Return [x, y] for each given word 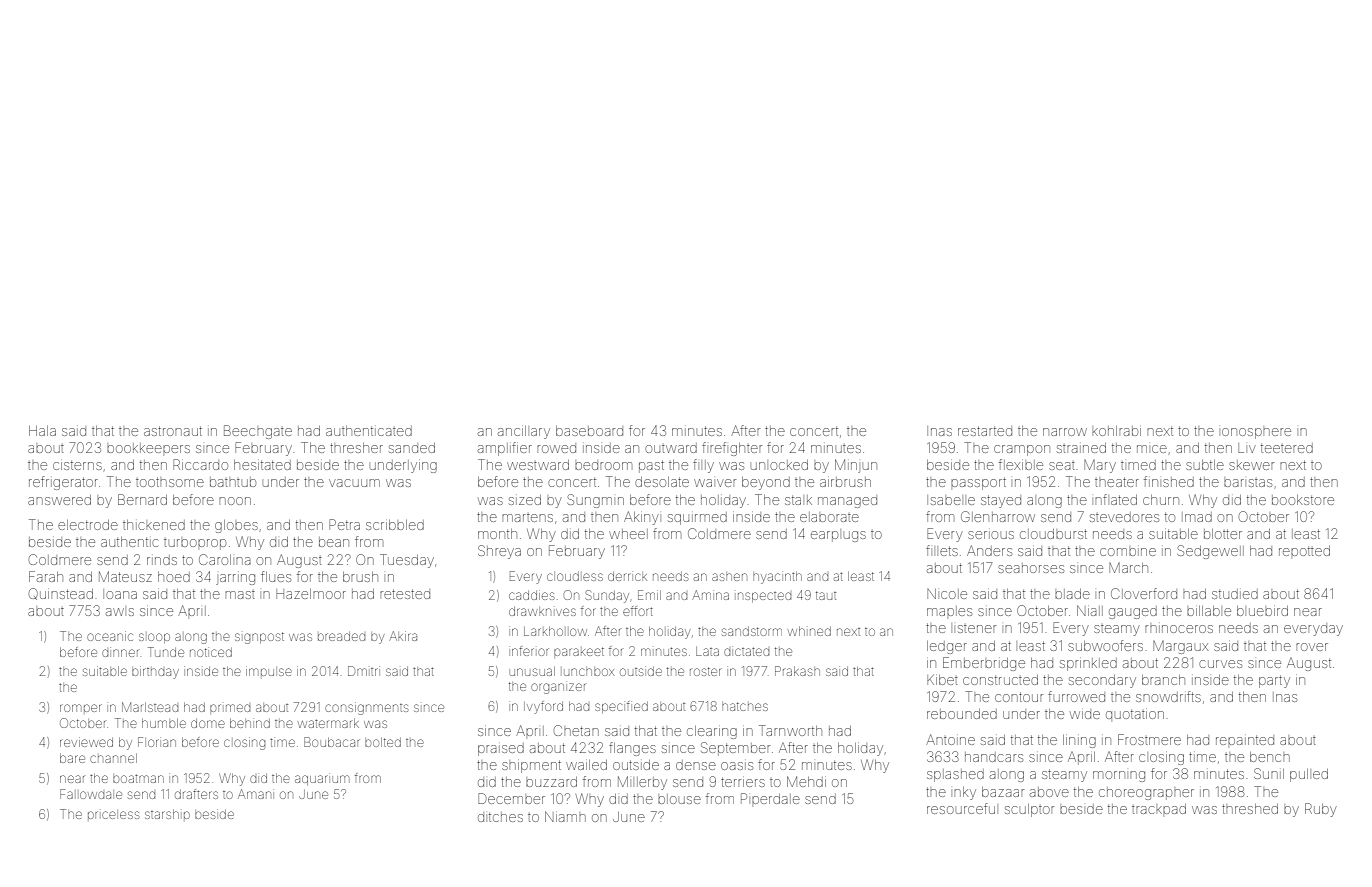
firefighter [732, 449]
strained [1081, 448]
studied [1235, 594]
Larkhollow [555, 631]
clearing [712, 732]
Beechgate [258, 432]
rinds [162, 560]
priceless [113, 815]
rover [1312, 647]
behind [250, 723]
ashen [729, 577]
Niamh [565, 816]
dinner [120, 653]
